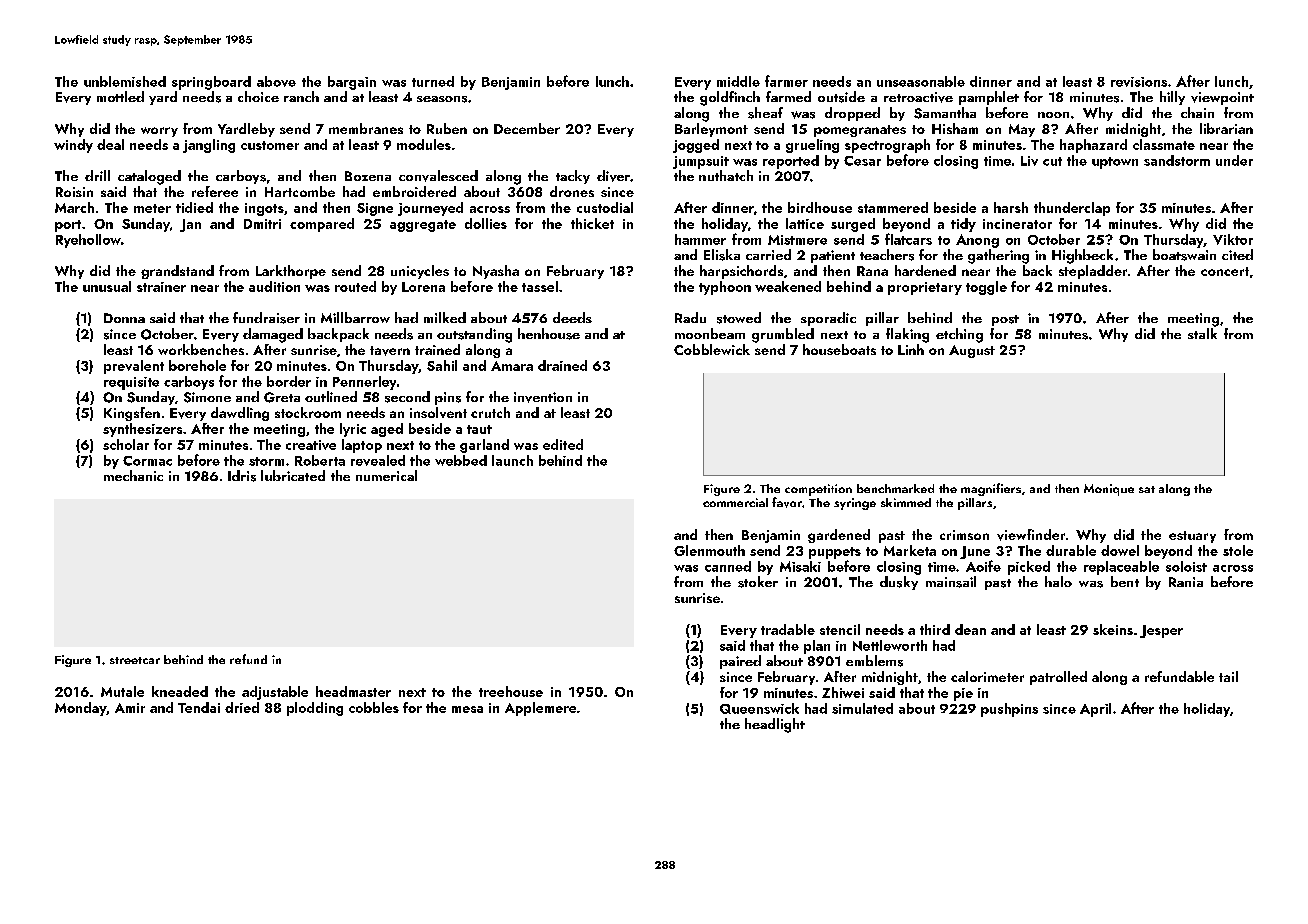  Describe the element at coordinates (142, 430) in the image. I see `synthesizers` at that location.
